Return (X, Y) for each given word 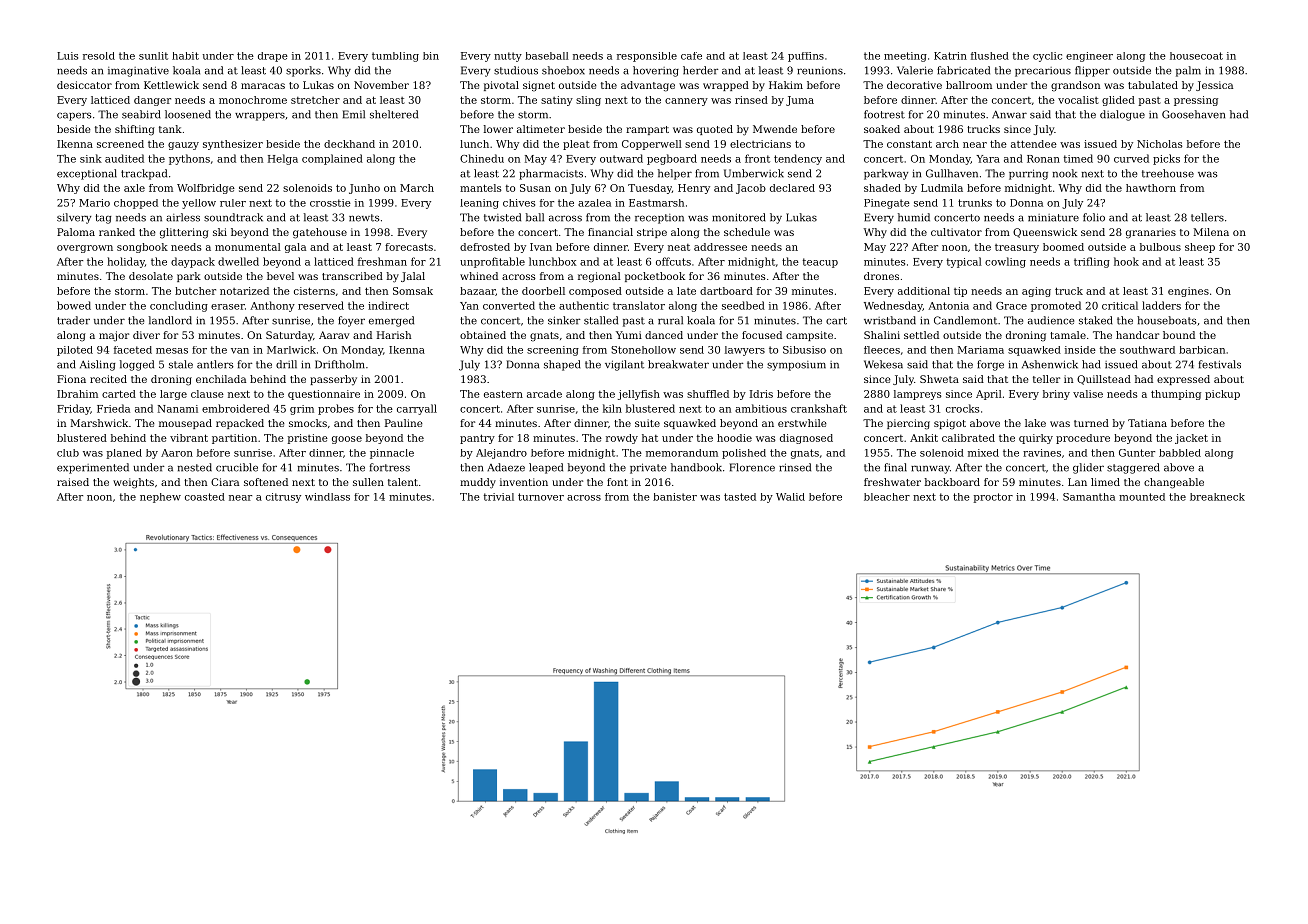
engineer (1089, 57)
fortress (390, 467)
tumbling (395, 57)
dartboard (726, 291)
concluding (179, 306)
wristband (890, 320)
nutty (508, 57)
